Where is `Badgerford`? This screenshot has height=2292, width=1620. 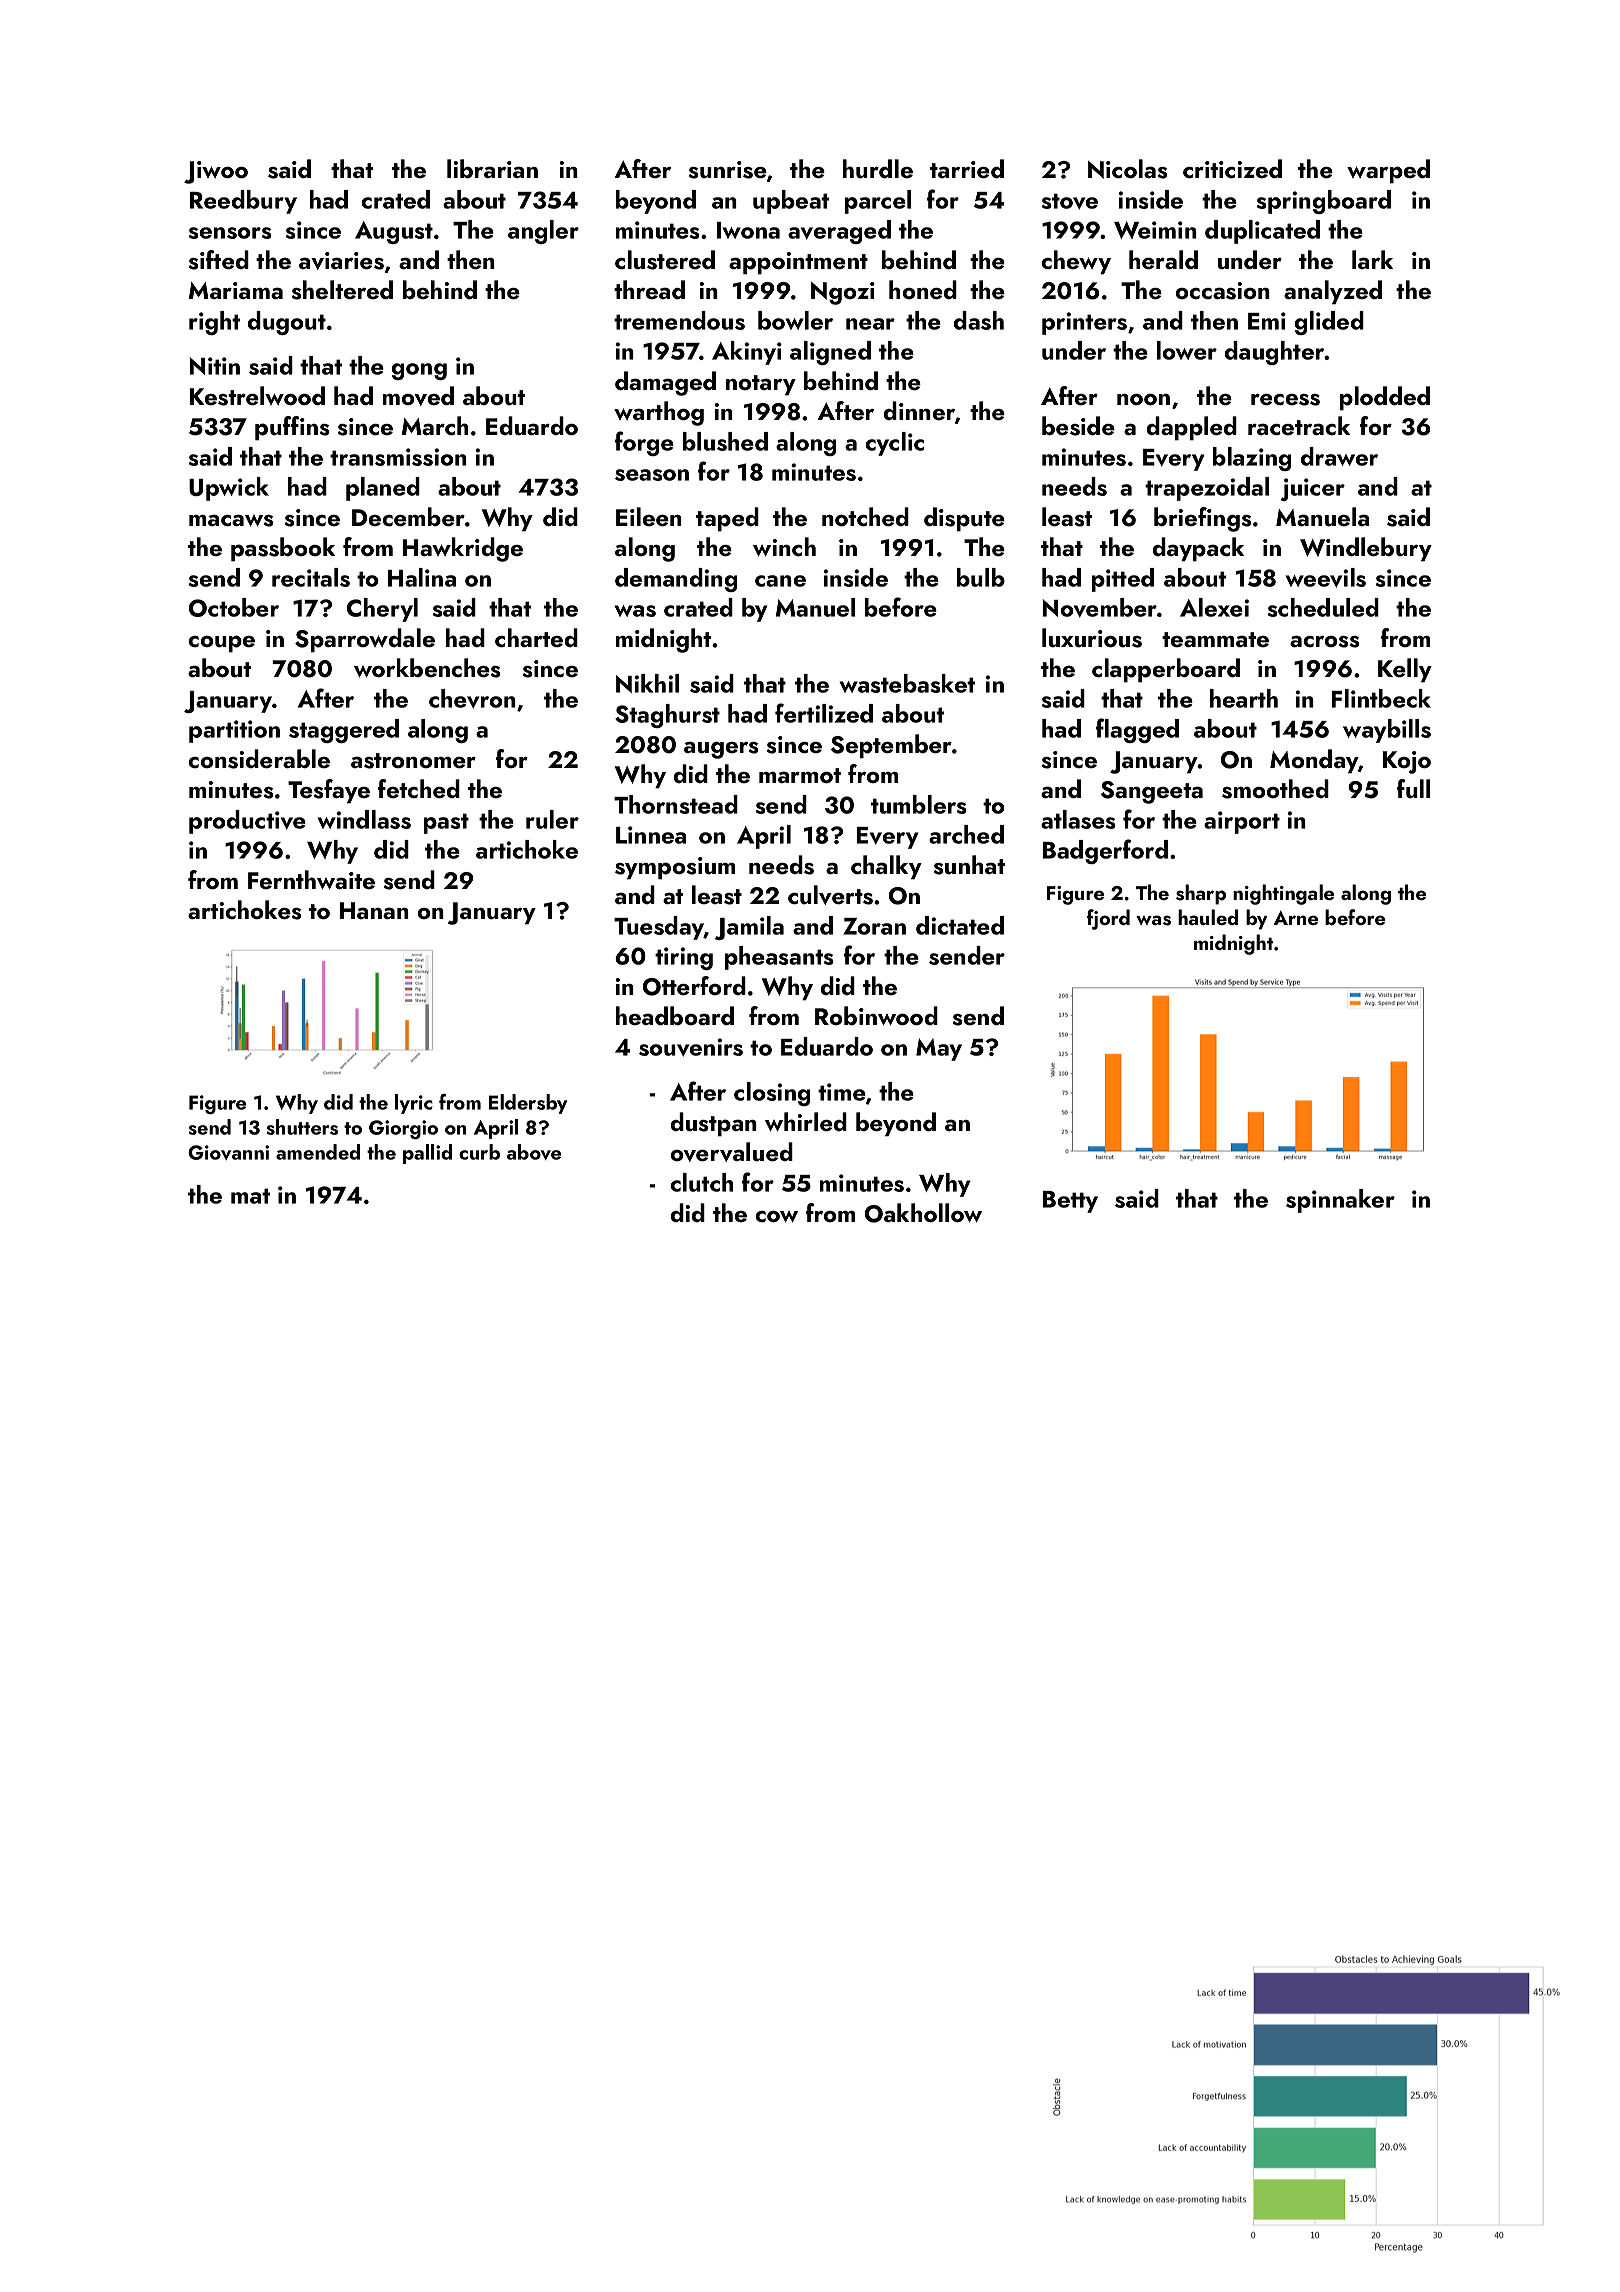
Badgerford is located at coordinates (1105, 851).
